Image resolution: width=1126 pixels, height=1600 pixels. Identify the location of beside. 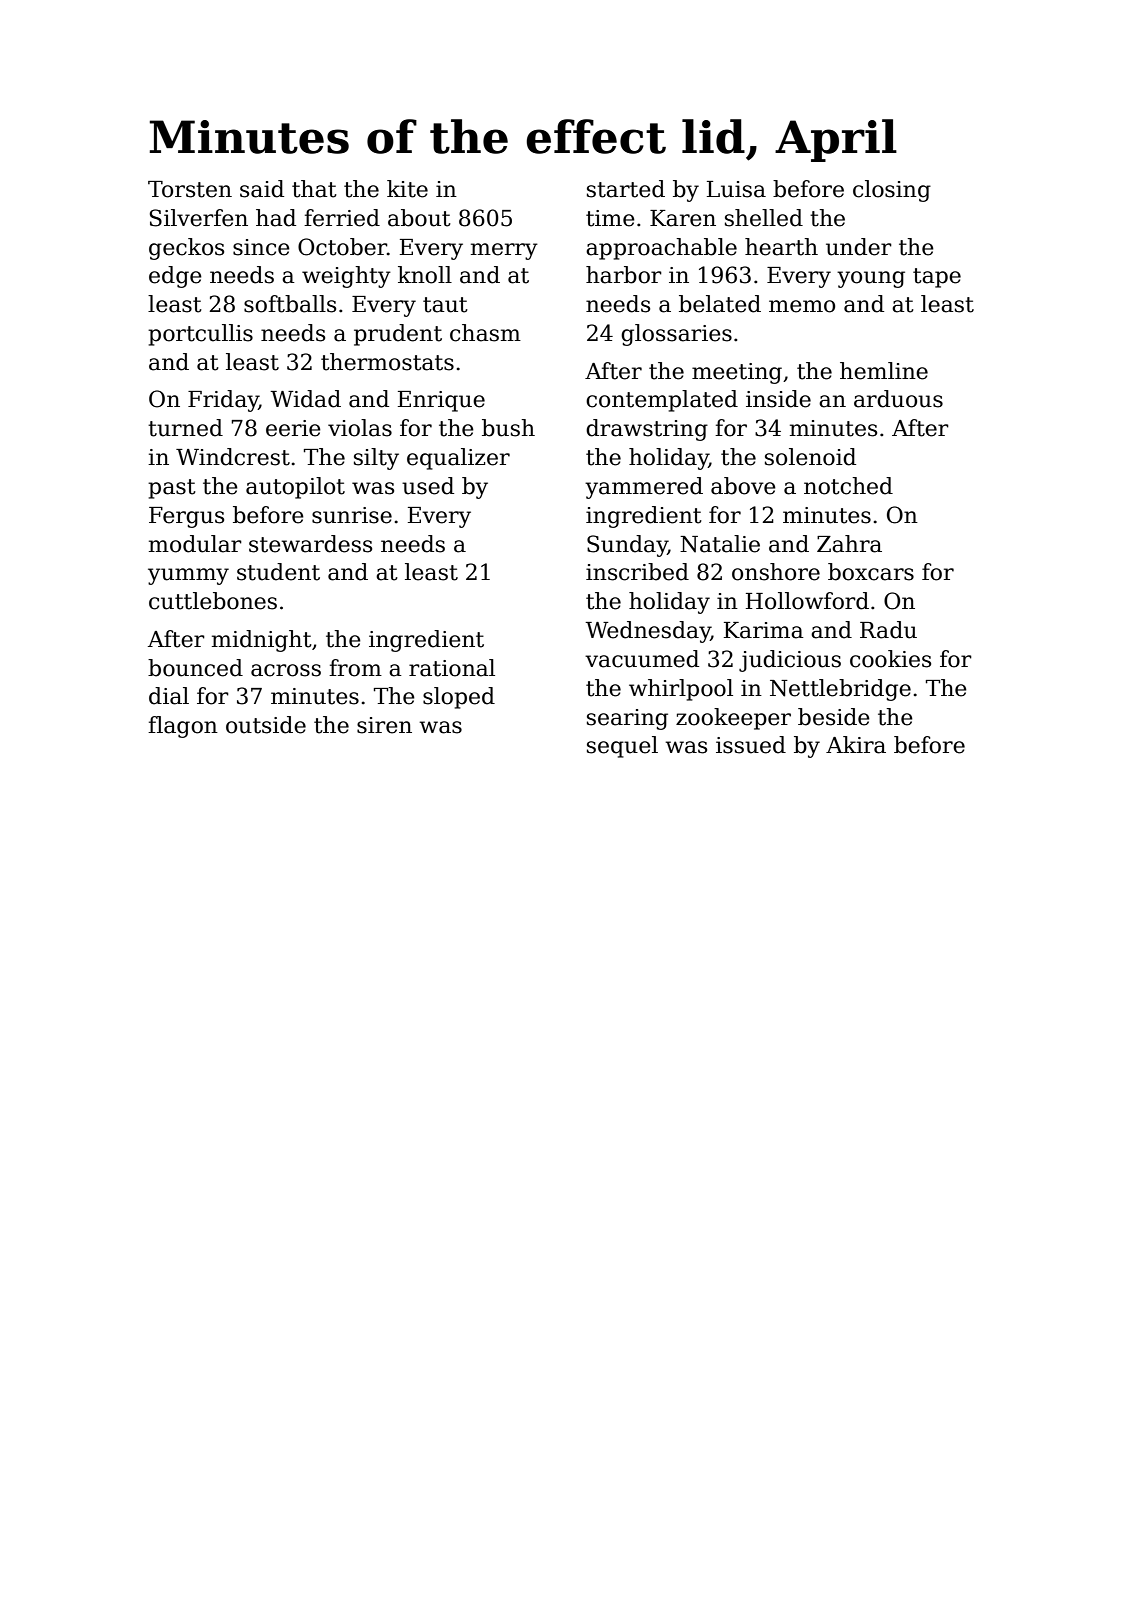
(834, 717).
